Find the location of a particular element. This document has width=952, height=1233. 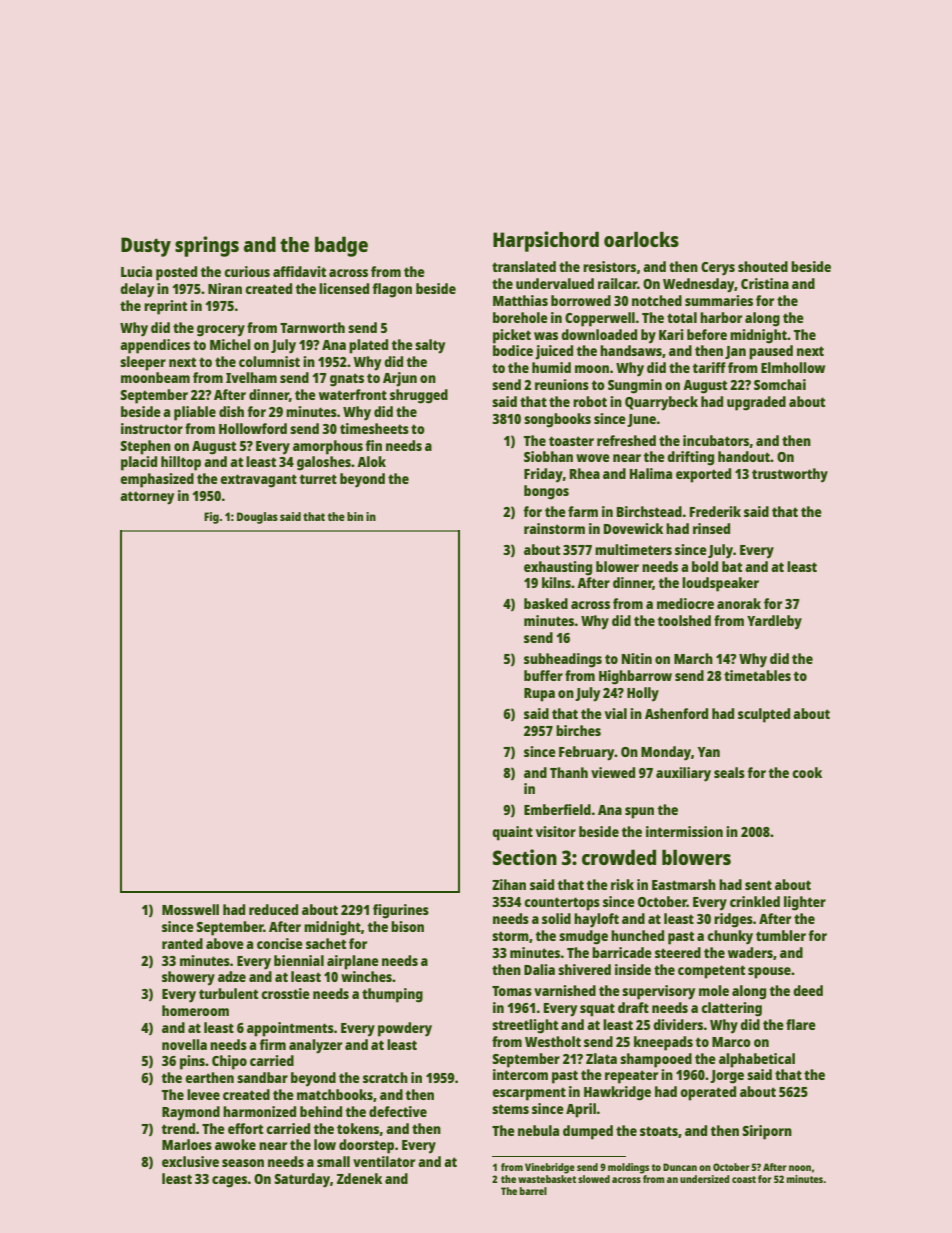

scratch is located at coordinates (385, 1077).
